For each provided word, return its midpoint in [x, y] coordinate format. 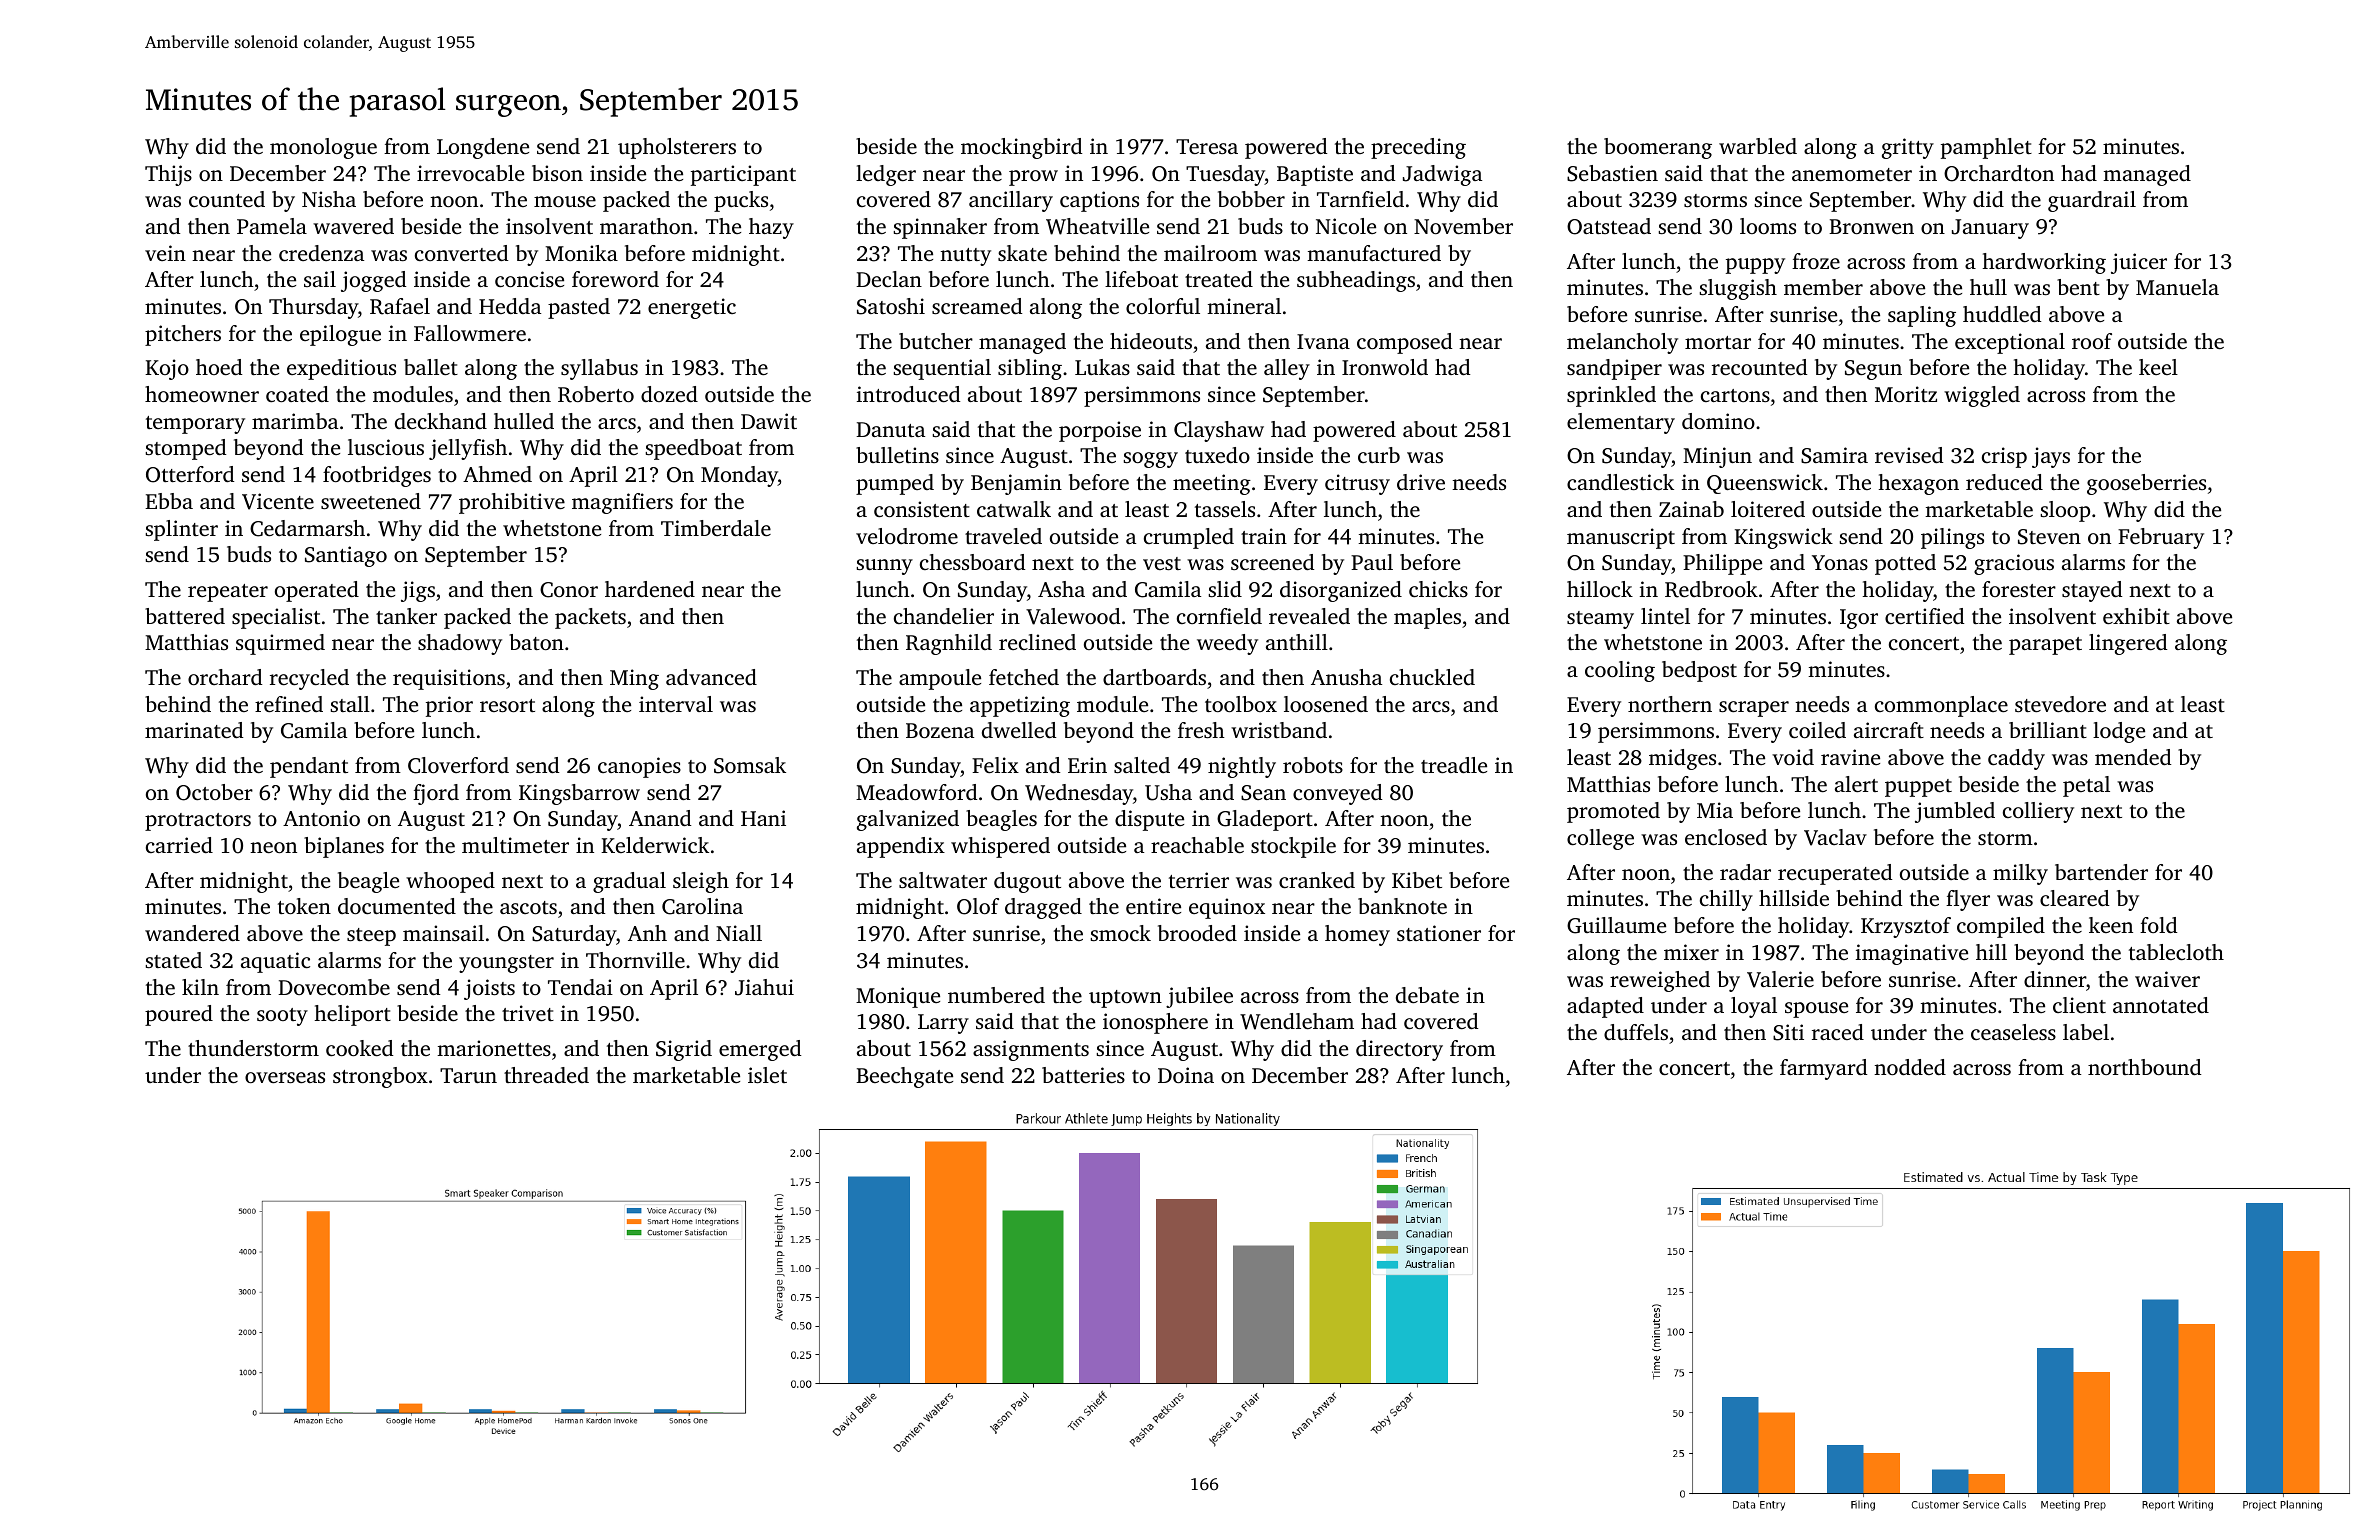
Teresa [1207, 146]
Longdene [483, 148]
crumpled [1189, 538]
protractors [198, 822]
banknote [1402, 906]
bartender [2101, 872]
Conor [569, 590]
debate [1427, 995]
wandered [192, 933]
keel [2158, 367]
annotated [2161, 1005]
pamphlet [1986, 148]
